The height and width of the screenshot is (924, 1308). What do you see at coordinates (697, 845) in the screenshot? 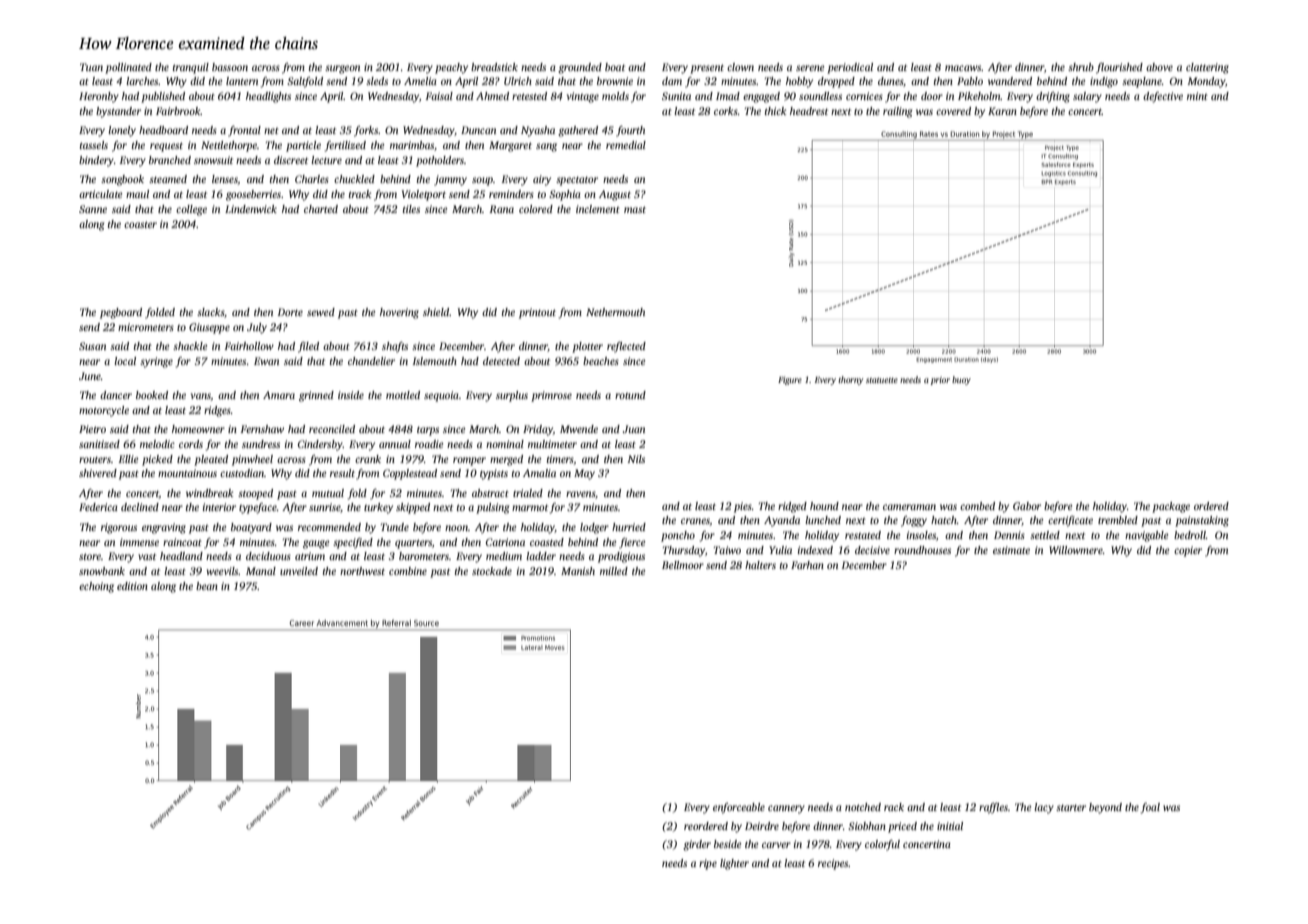
I see `girder` at bounding box center [697, 845].
